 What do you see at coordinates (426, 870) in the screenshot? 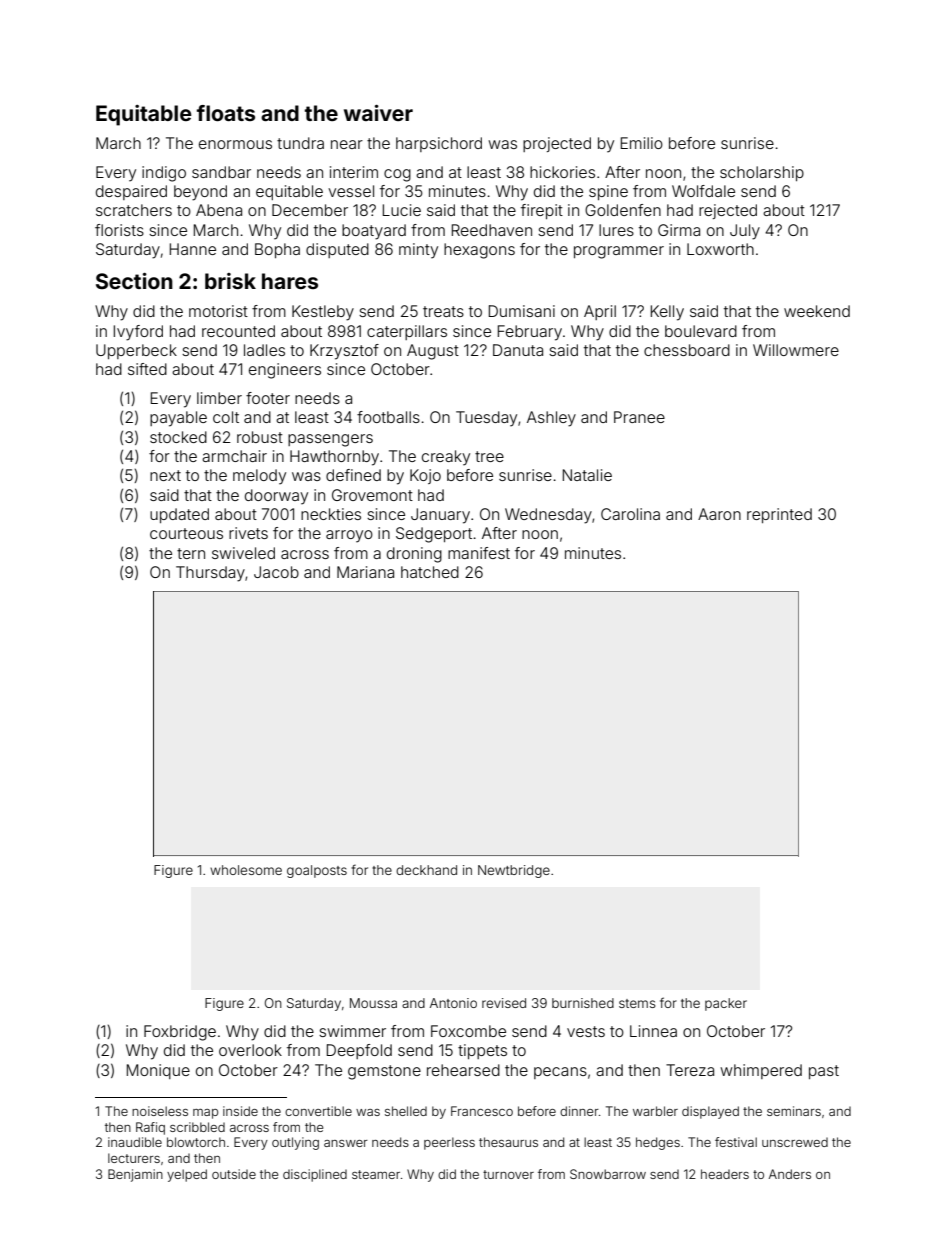
I see `deckhand` at bounding box center [426, 870].
